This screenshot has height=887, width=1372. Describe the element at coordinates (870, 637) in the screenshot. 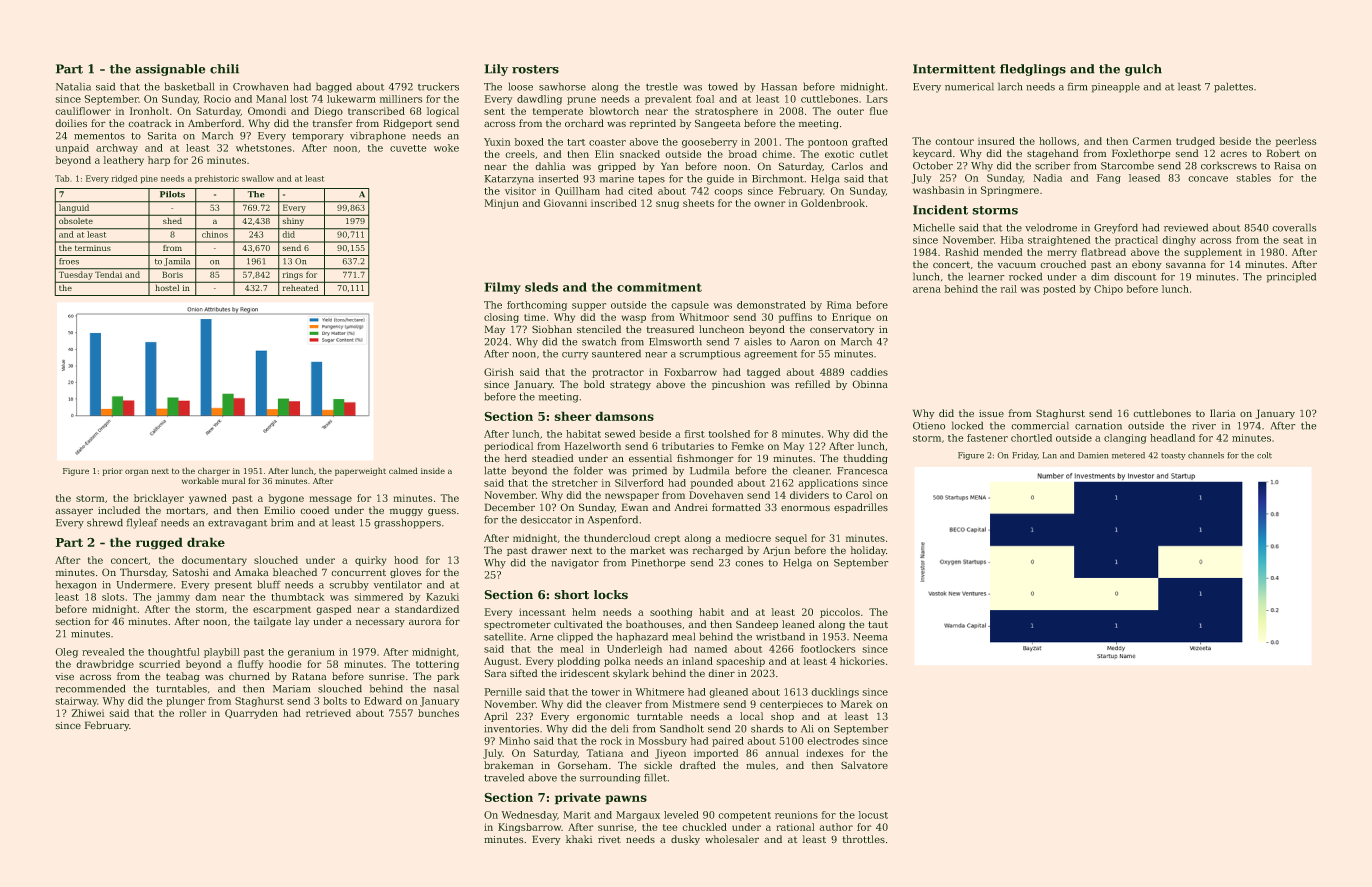

I see `Neema` at that location.
